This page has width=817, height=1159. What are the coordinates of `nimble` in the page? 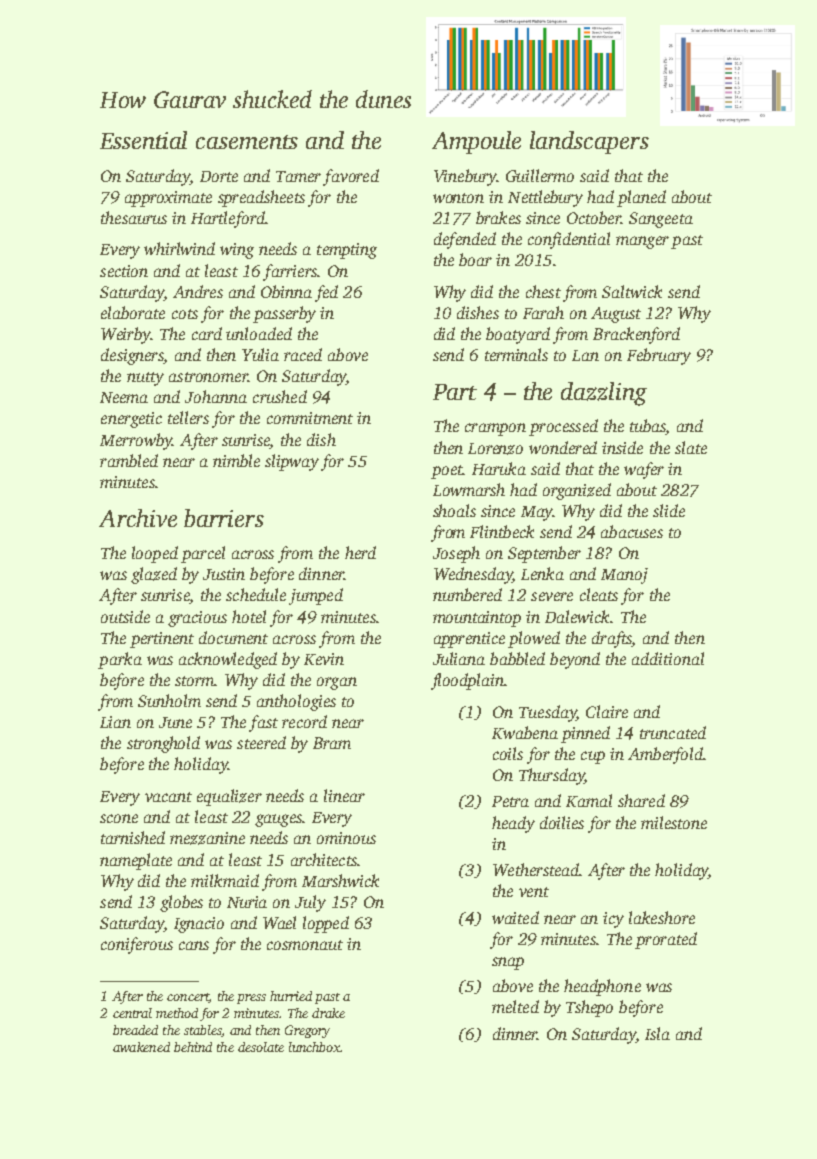 It's located at (236, 460).
